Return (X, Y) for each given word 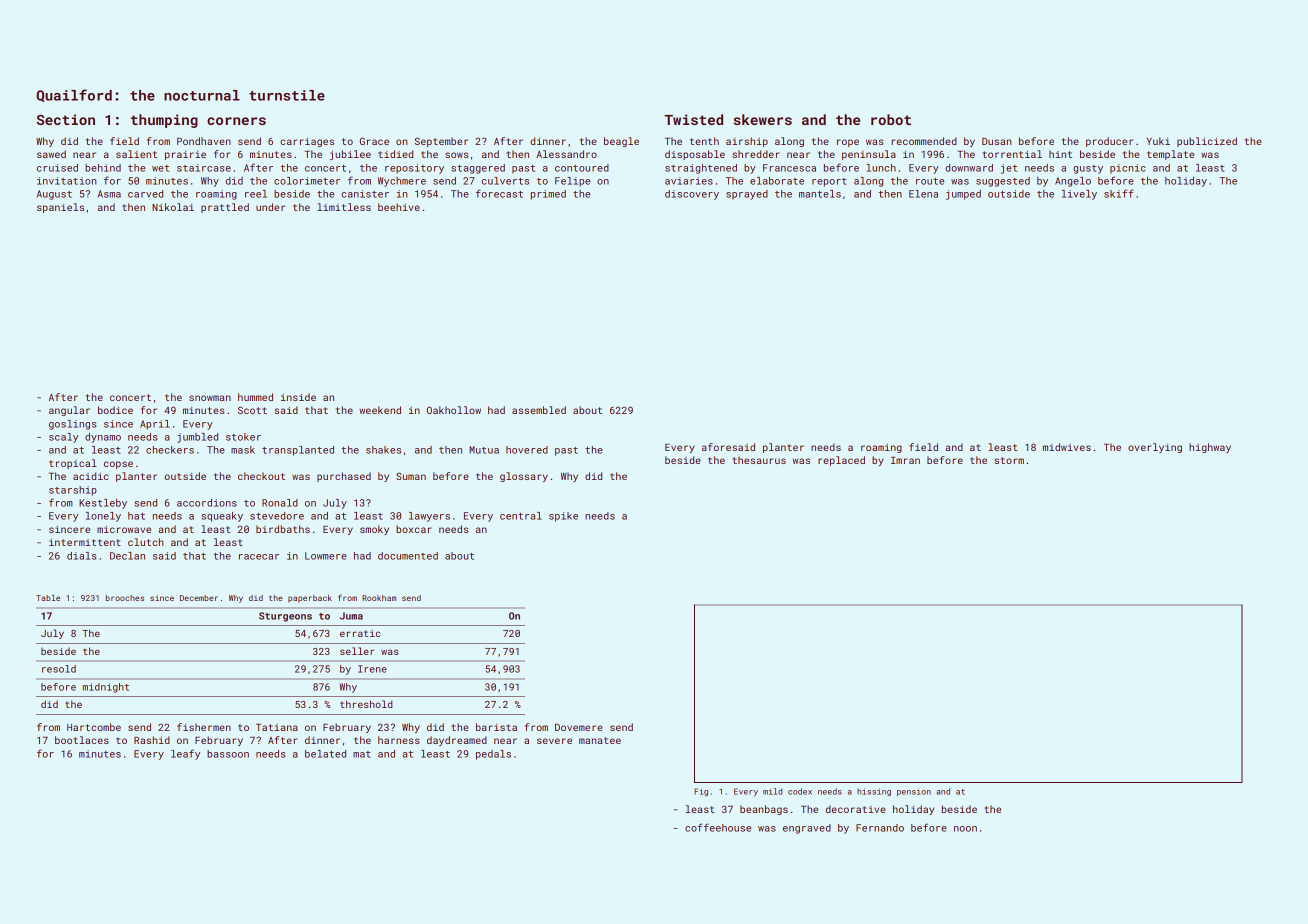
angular (69, 411)
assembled (539, 410)
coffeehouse (718, 827)
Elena (923, 194)
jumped (963, 195)
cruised (57, 168)
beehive (399, 207)
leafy (185, 754)
